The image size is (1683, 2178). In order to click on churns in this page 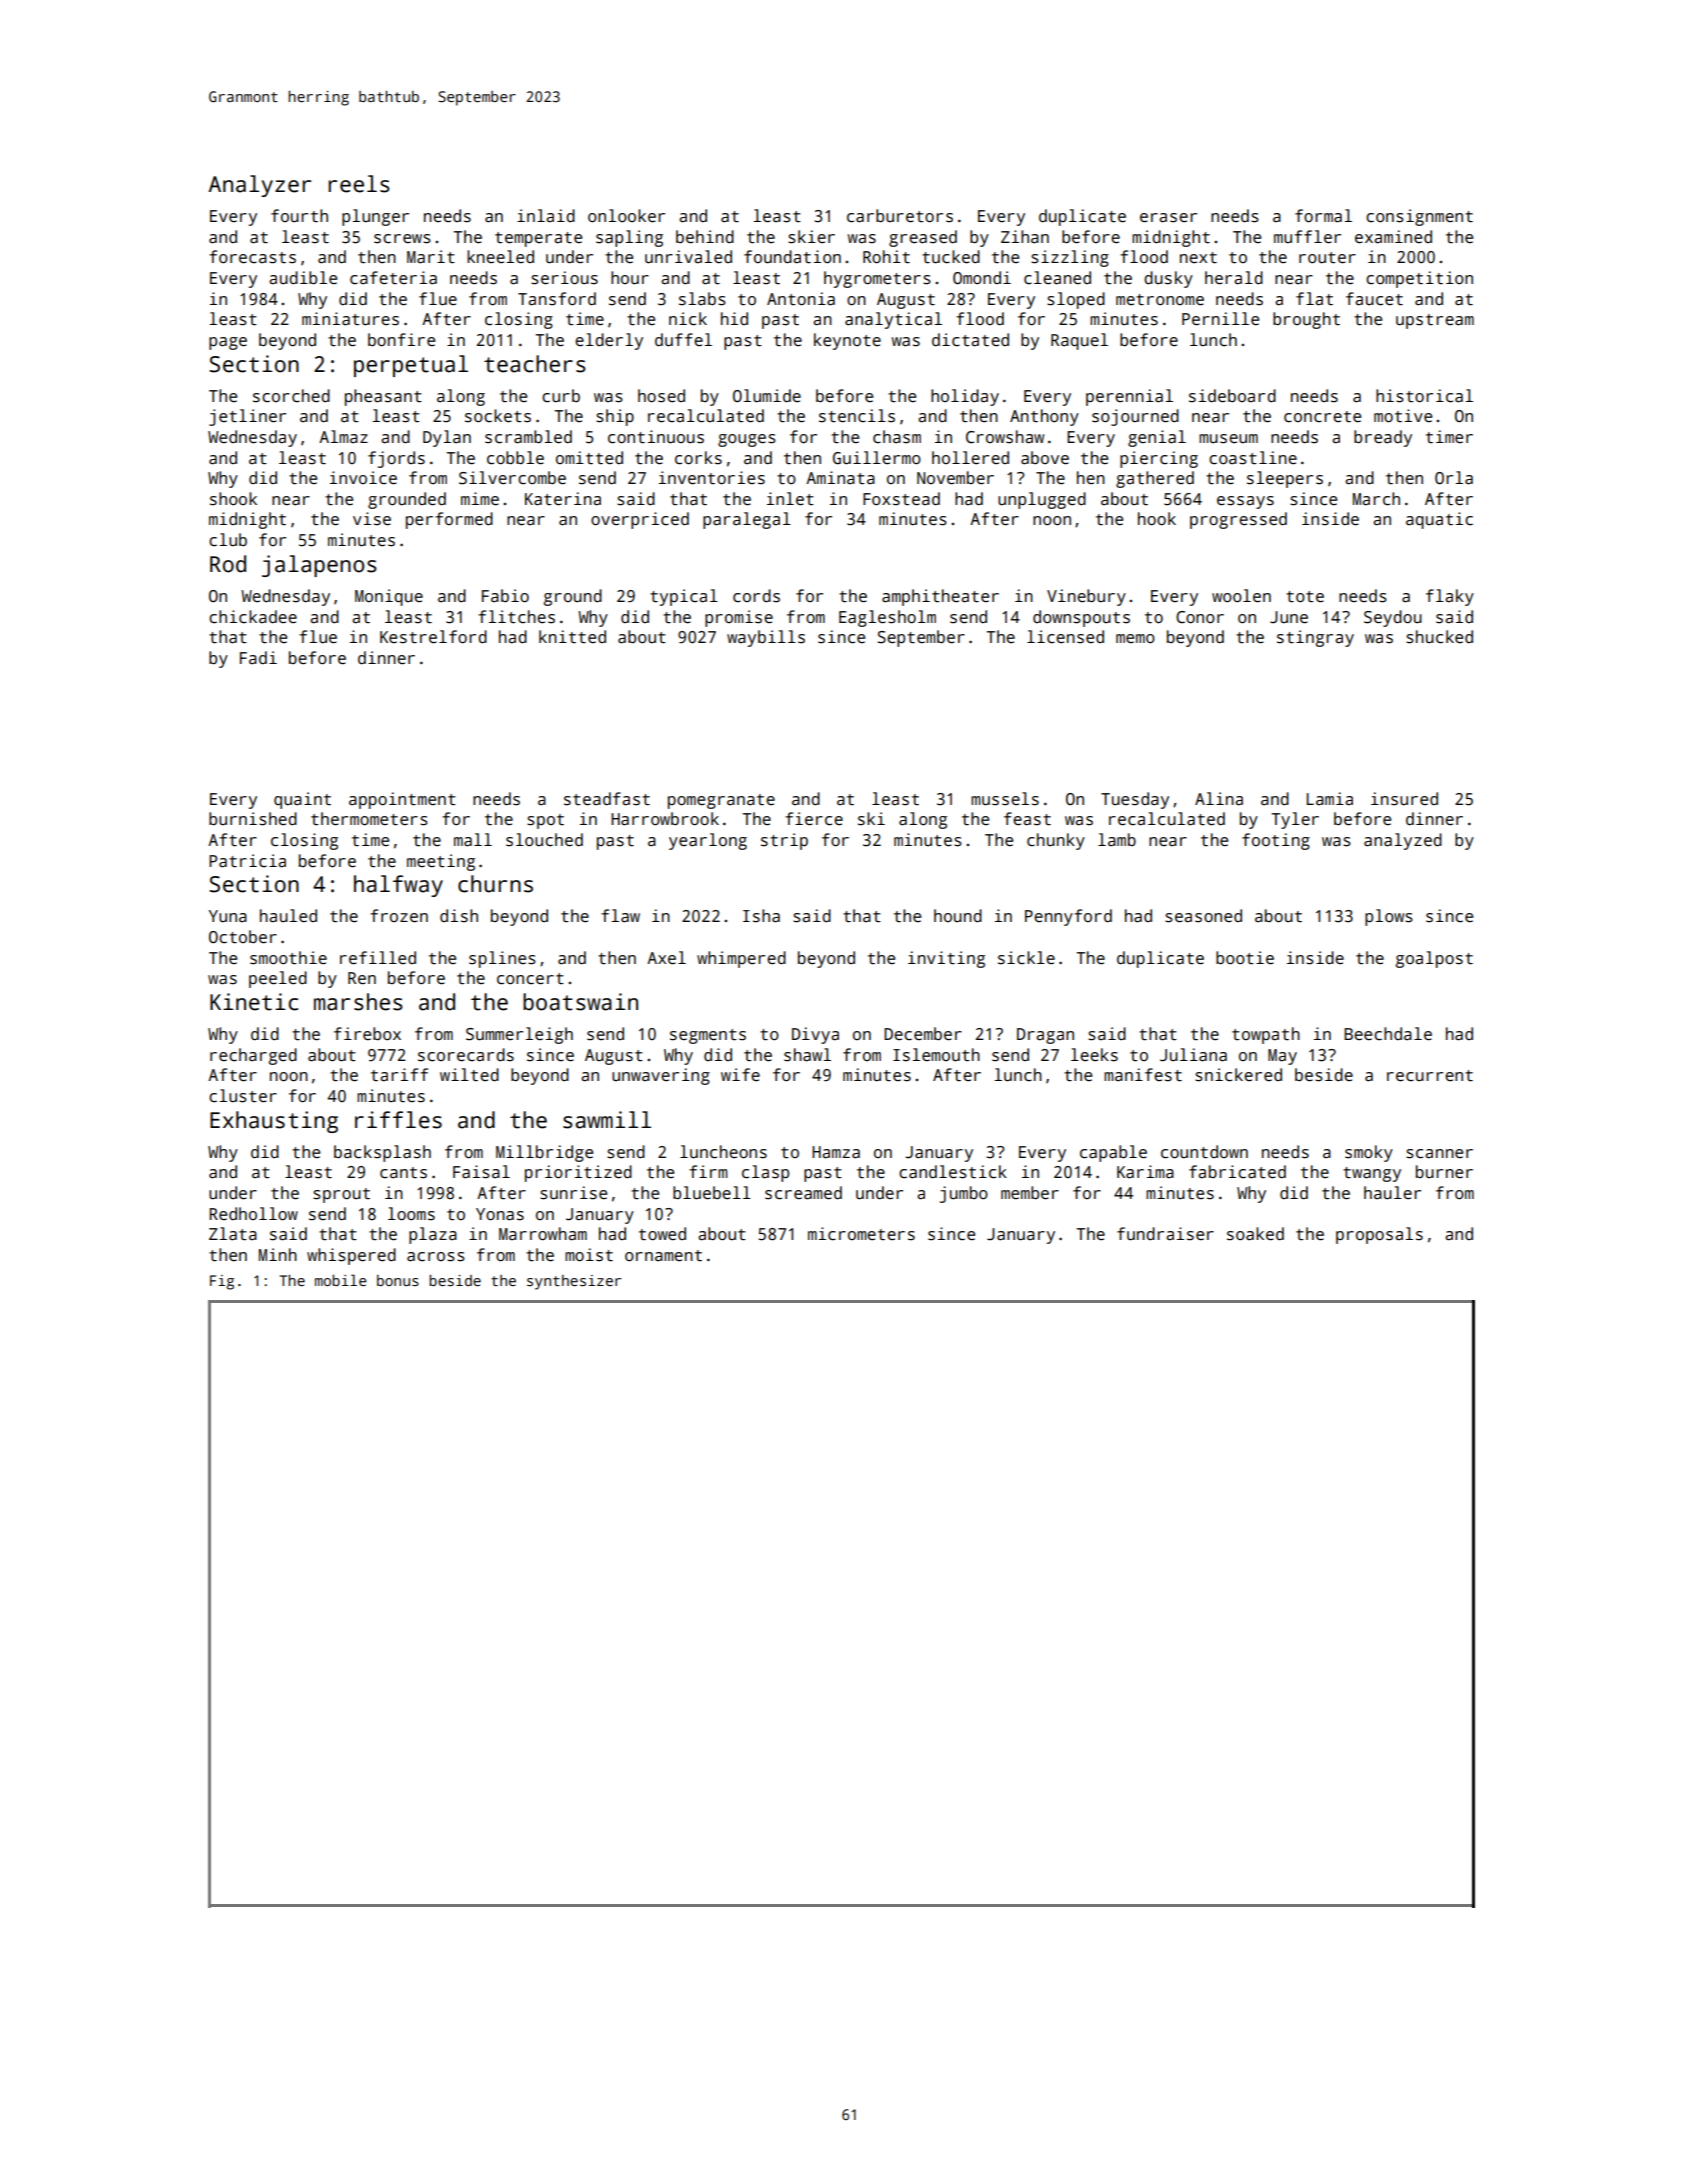, I will do `click(495, 884)`.
